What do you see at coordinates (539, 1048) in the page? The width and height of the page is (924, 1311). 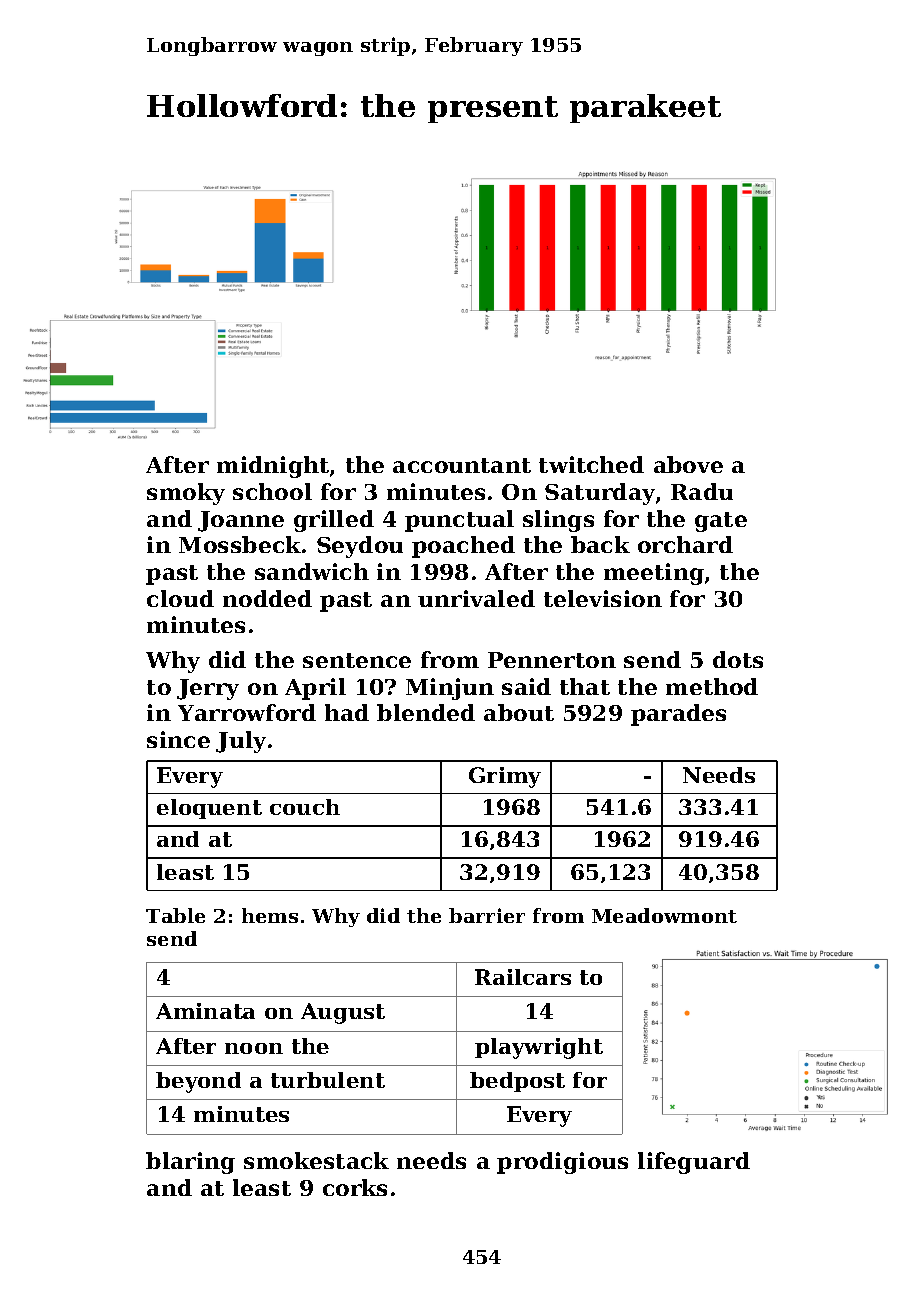 I see `playwright` at bounding box center [539, 1048].
